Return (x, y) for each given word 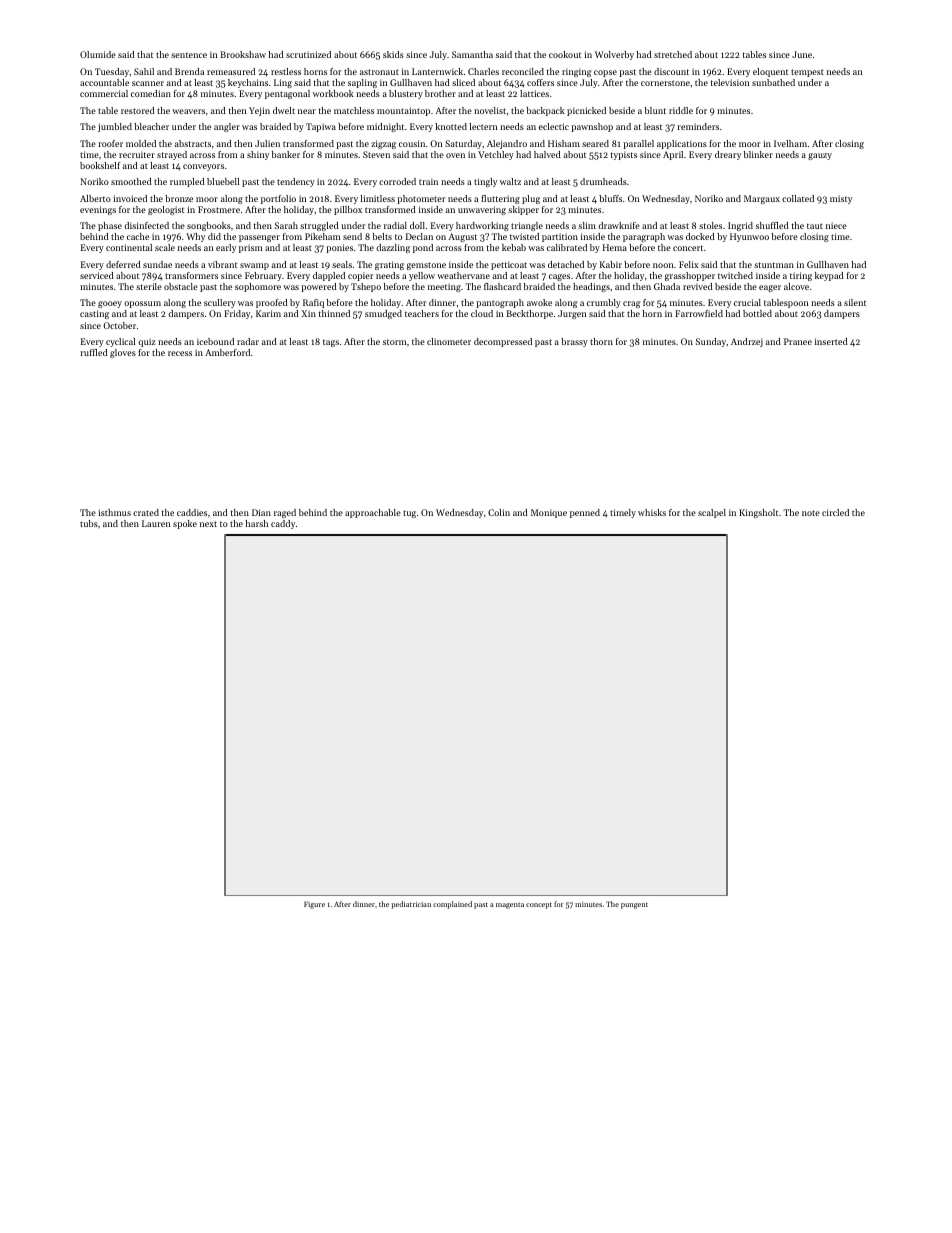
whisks (652, 512)
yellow (422, 276)
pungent (634, 906)
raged (285, 513)
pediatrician (411, 905)
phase (110, 226)
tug (409, 514)
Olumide (98, 54)
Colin (499, 512)
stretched (673, 54)
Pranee (798, 341)
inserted (831, 341)
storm (394, 342)
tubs (89, 523)
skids (393, 54)
